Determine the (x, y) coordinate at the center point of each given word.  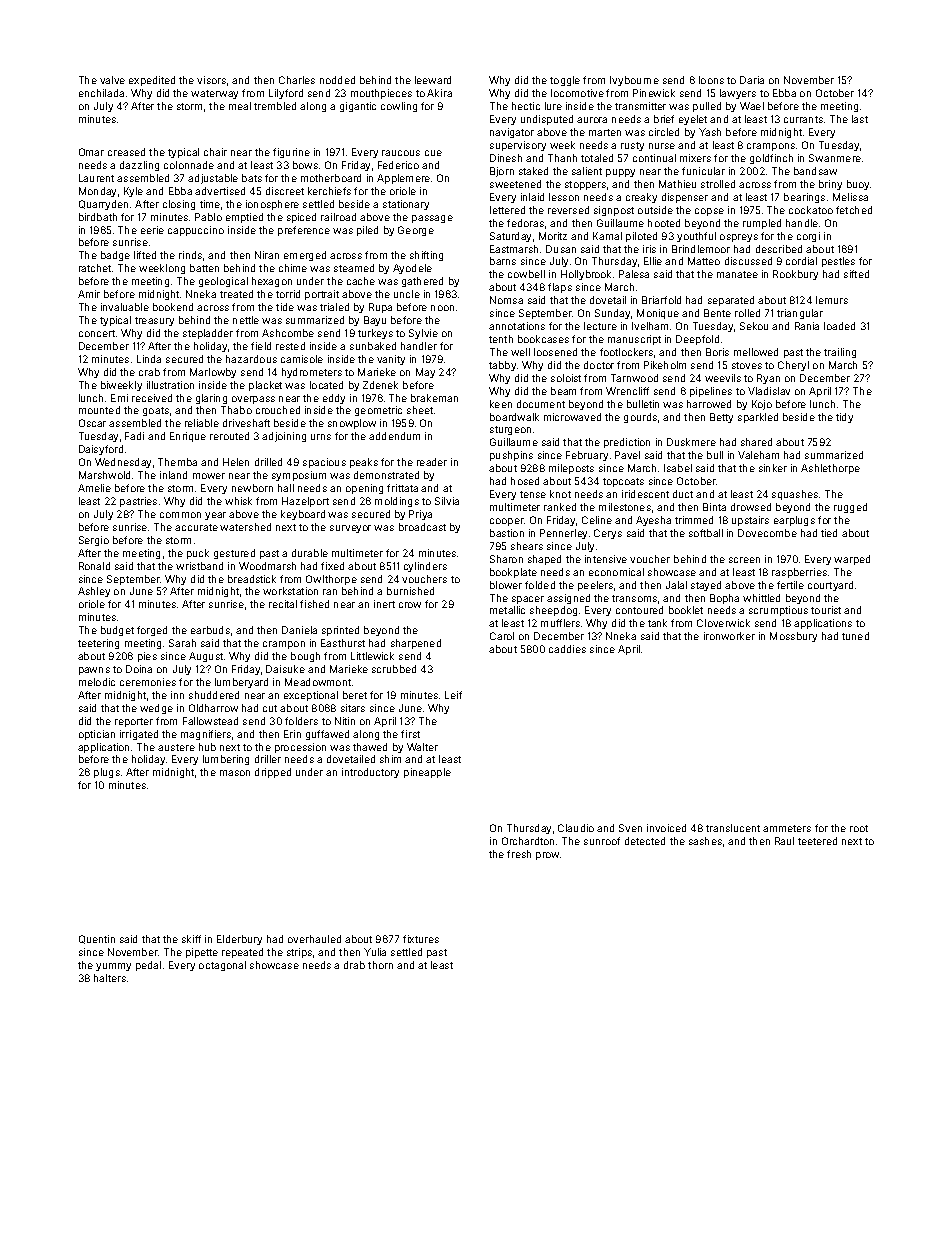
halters (110, 978)
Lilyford (286, 94)
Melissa (850, 197)
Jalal (676, 585)
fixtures (421, 939)
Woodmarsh (267, 566)
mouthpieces (381, 94)
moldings (397, 502)
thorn (380, 965)
